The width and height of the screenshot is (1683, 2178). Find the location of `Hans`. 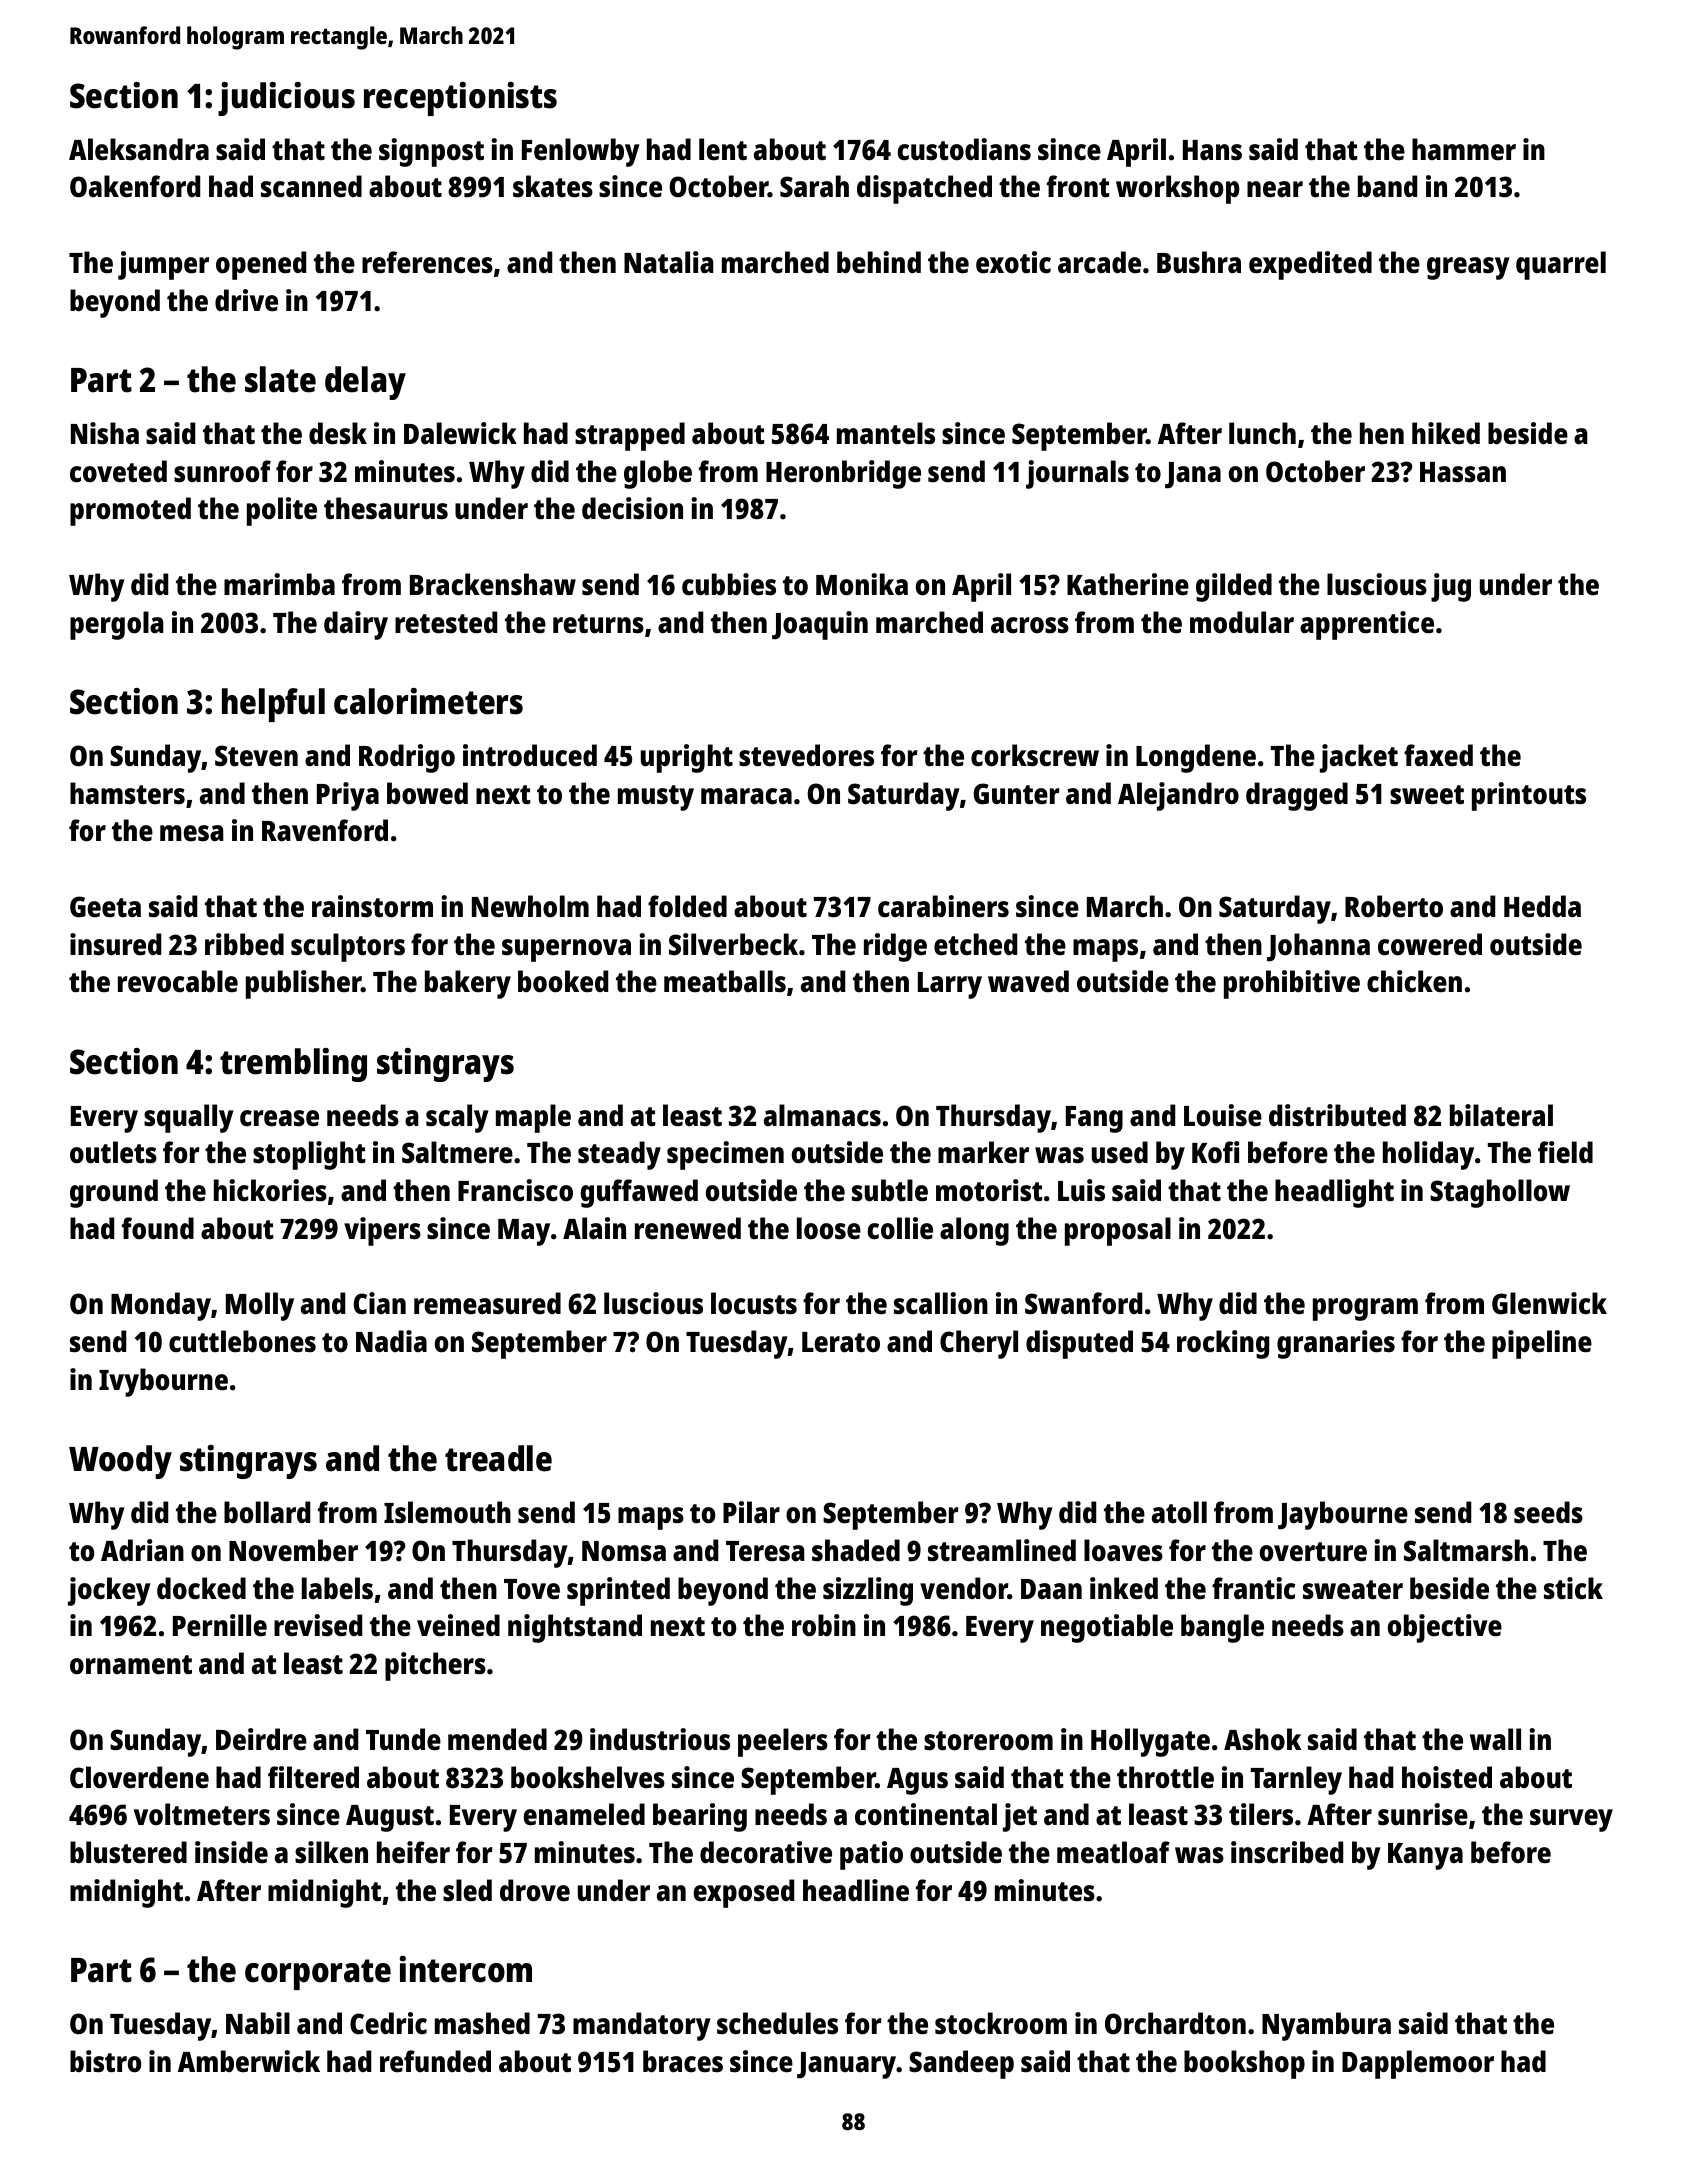

Hans is located at coordinates (1212, 150).
